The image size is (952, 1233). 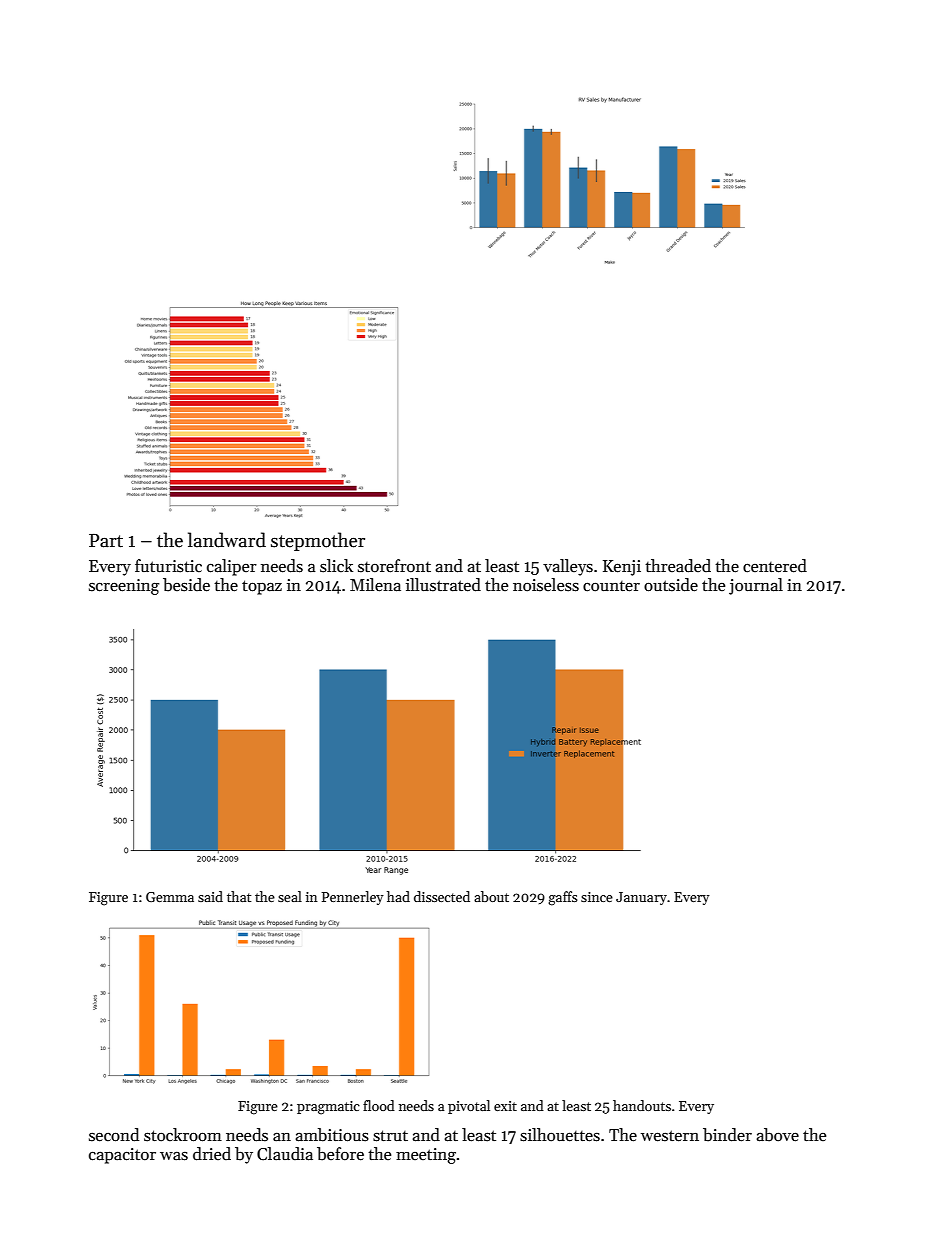 What do you see at coordinates (442, 896) in the screenshot?
I see `dissected` at bounding box center [442, 896].
